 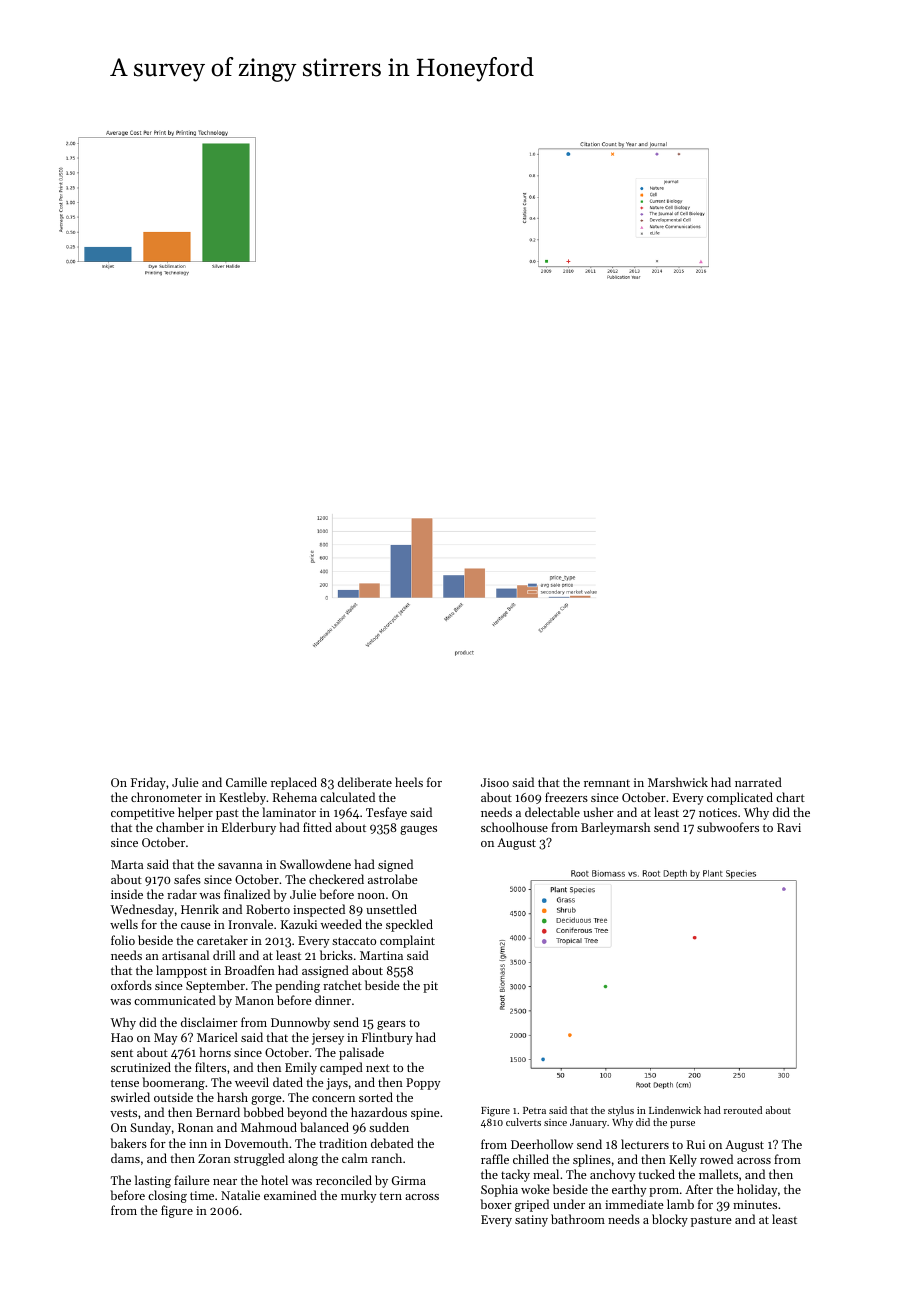 I want to click on Natalie, so click(x=240, y=1195).
